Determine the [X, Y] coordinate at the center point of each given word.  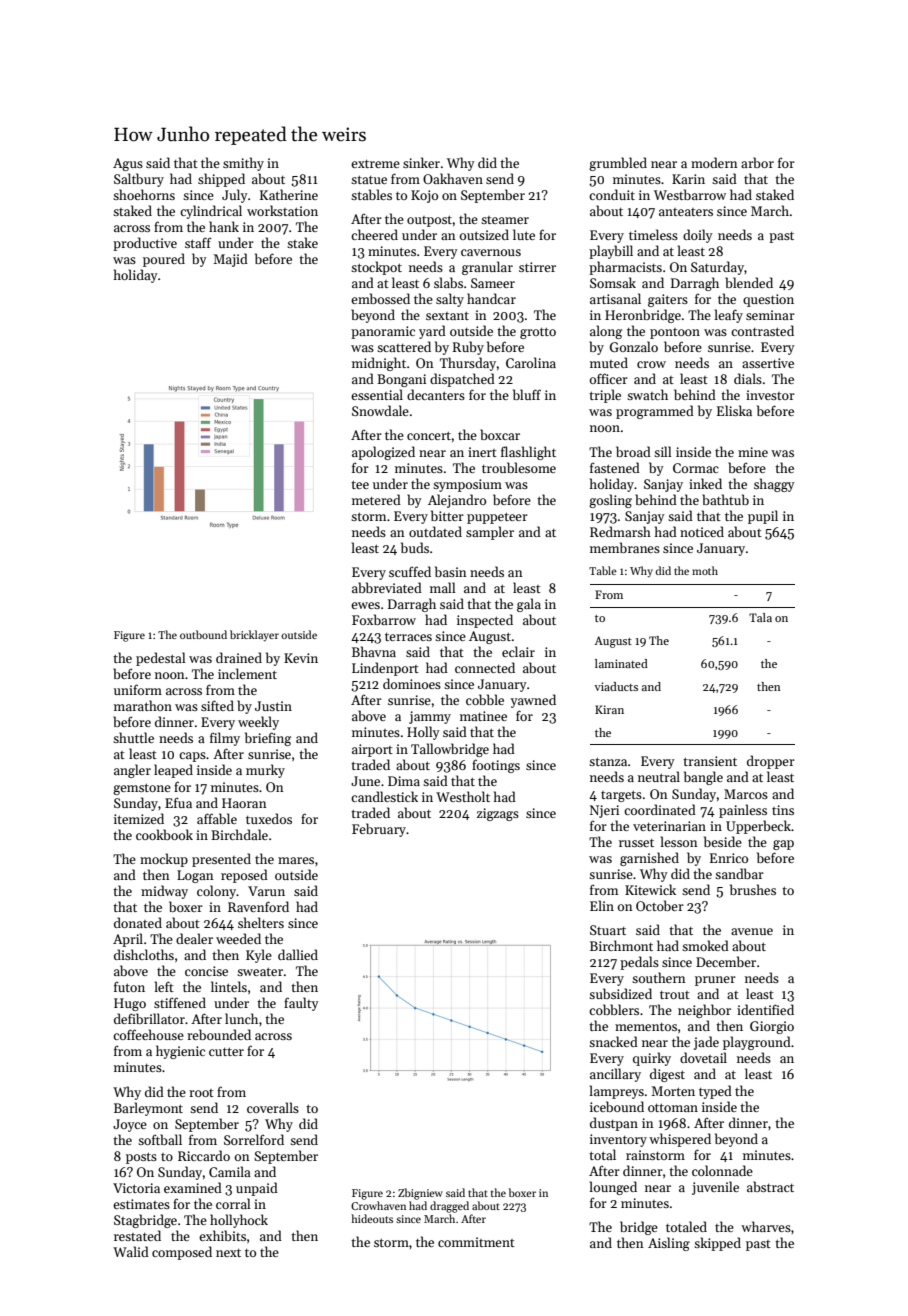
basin [451, 571]
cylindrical [211, 212]
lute [524, 234]
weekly [258, 723]
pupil [763, 517]
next [228, 1253]
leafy [729, 316]
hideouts [372, 1218]
